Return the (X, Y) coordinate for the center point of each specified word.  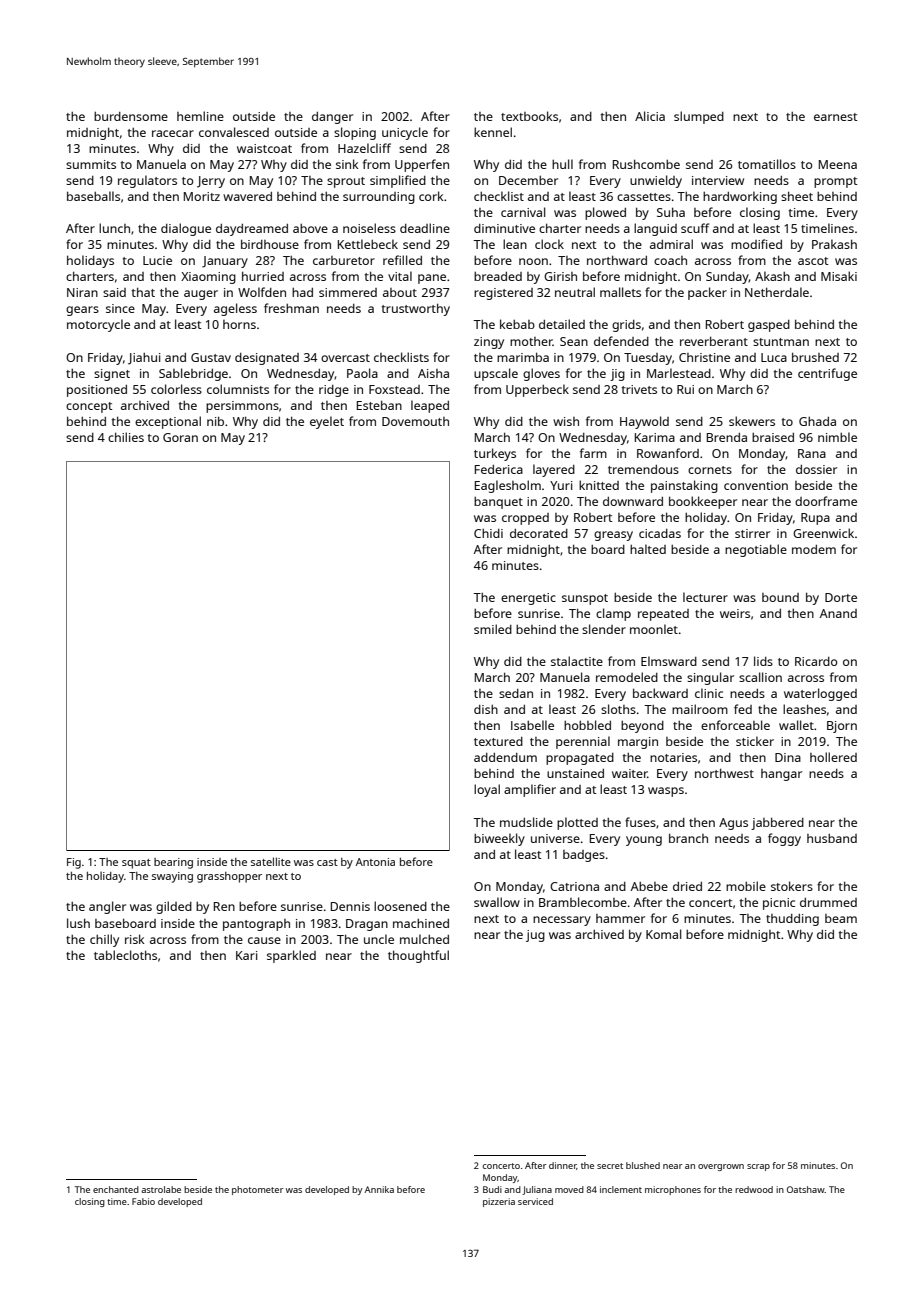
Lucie (157, 260)
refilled (402, 260)
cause (264, 940)
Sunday (727, 278)
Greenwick (823, 533)
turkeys (495, 454)
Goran (180, 437)
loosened (400, 906)
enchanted (116, 1189)
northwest (724, 773)
